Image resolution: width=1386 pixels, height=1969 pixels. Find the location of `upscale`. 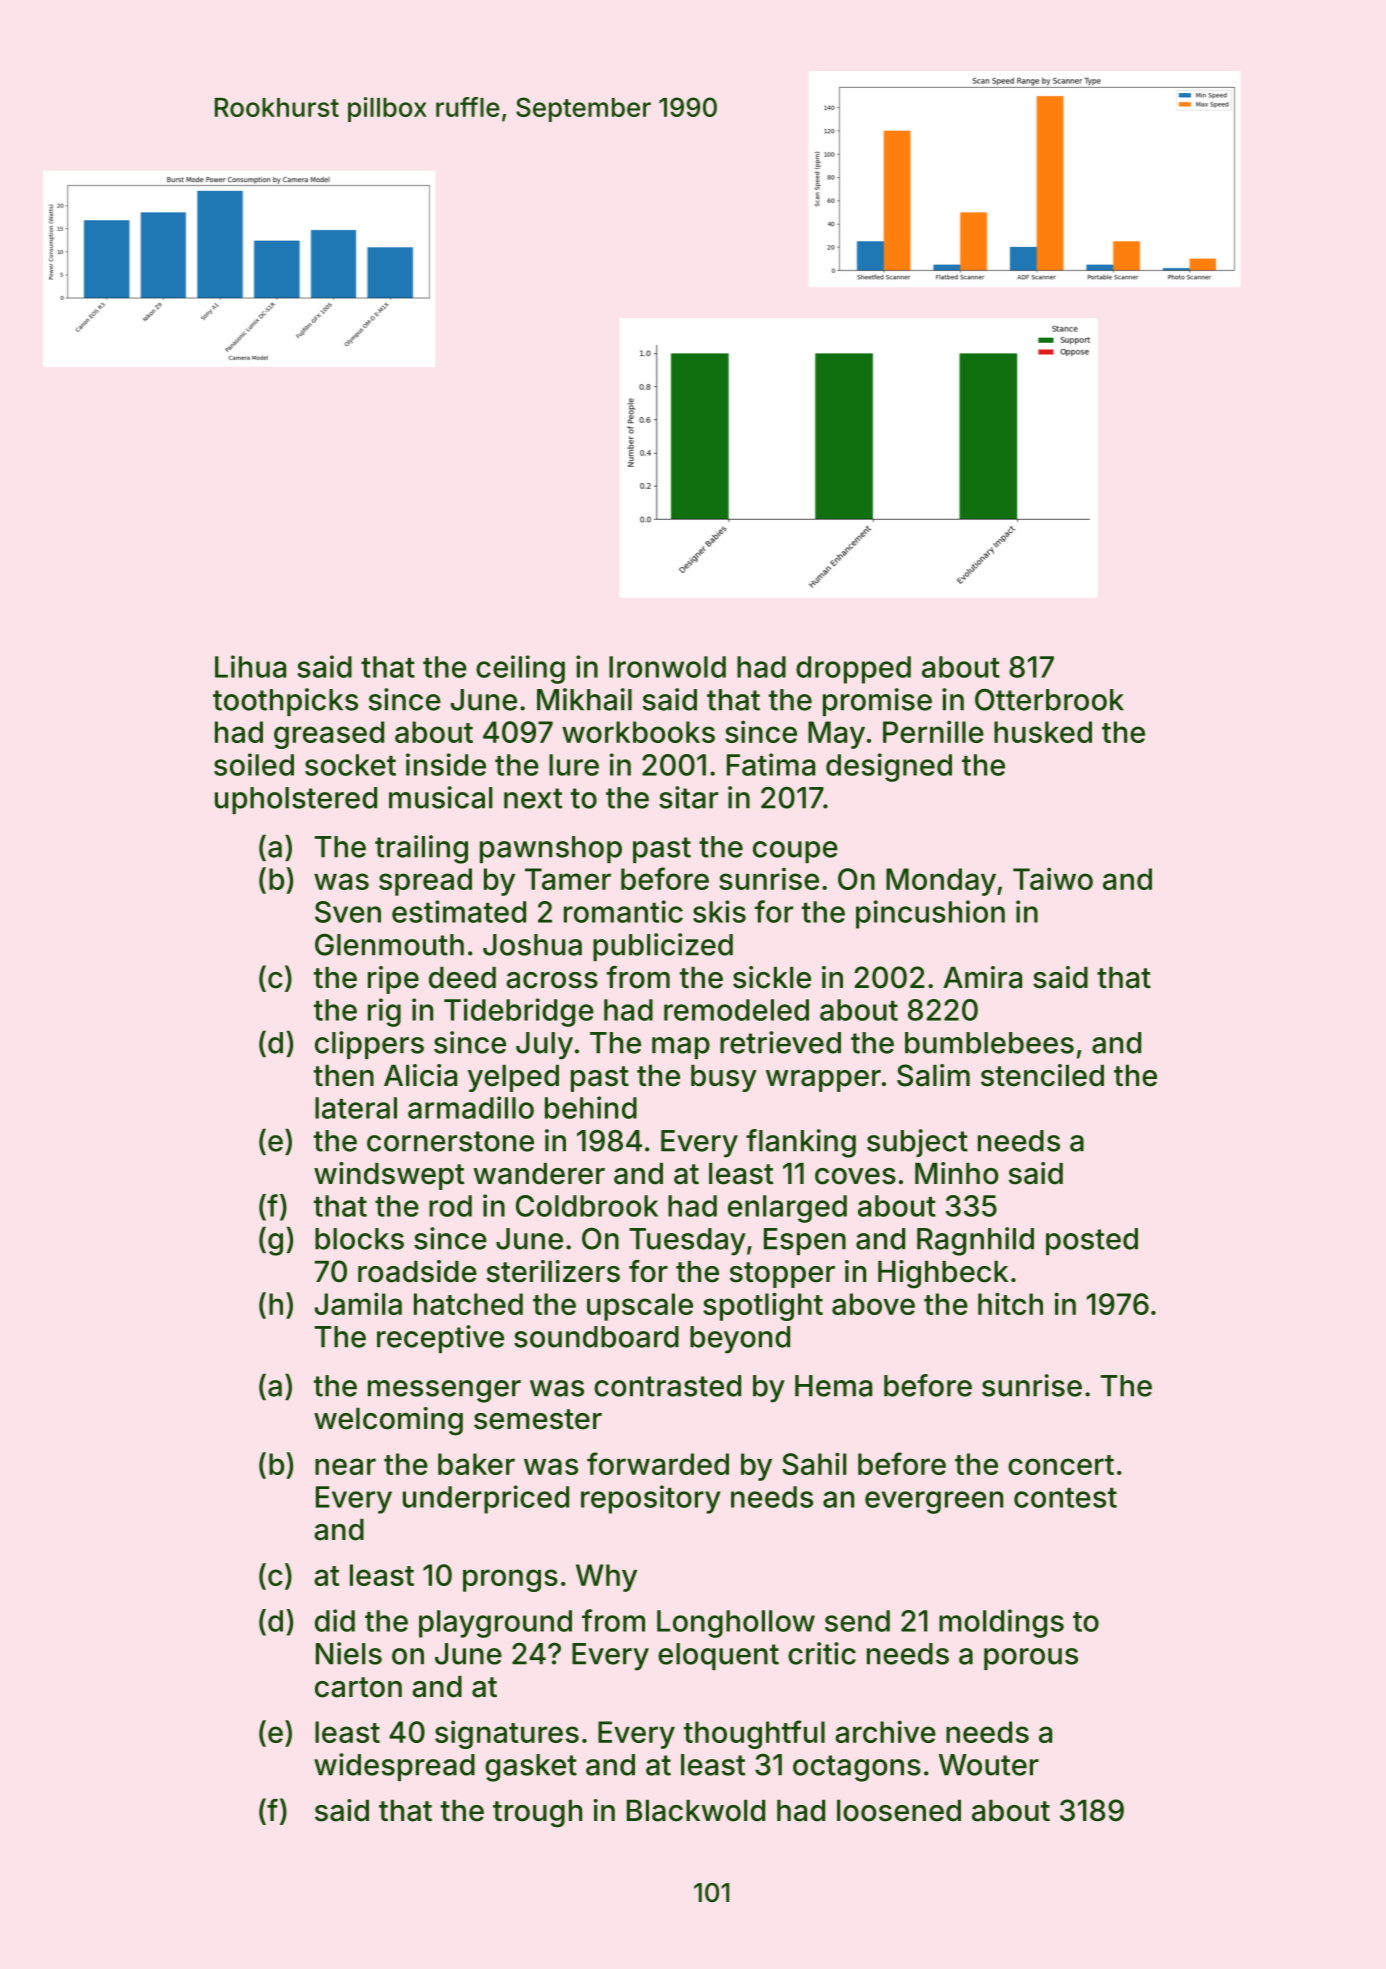

upscale is located at coordinates (640, 1307).
